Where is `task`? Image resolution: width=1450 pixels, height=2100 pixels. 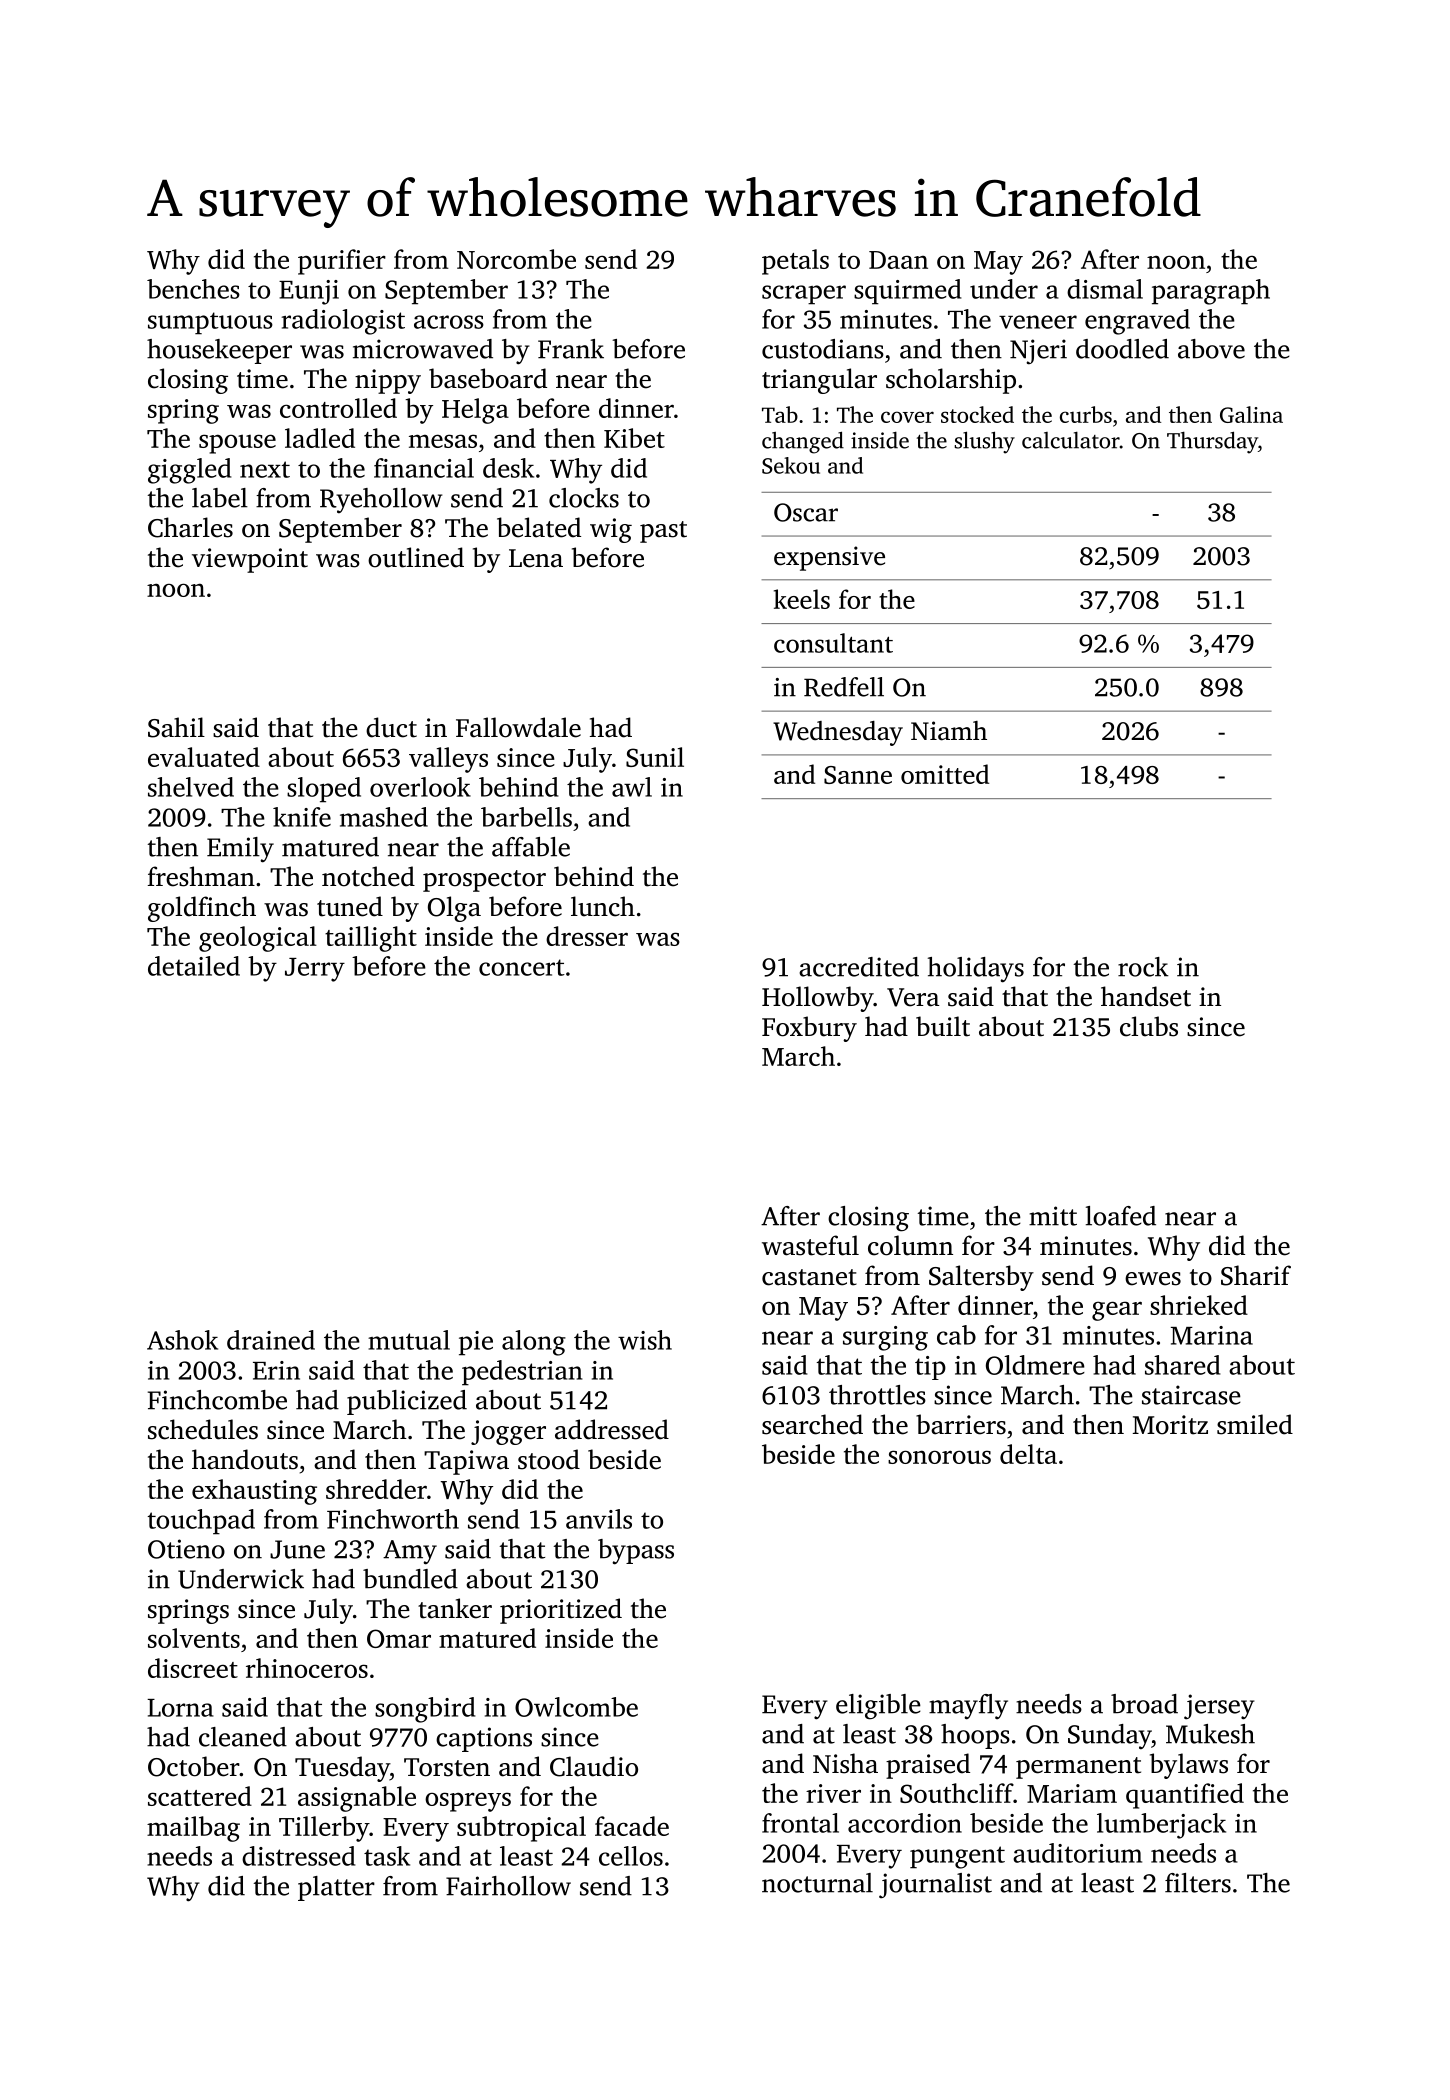 task is located at coordinates (387, 1856).
